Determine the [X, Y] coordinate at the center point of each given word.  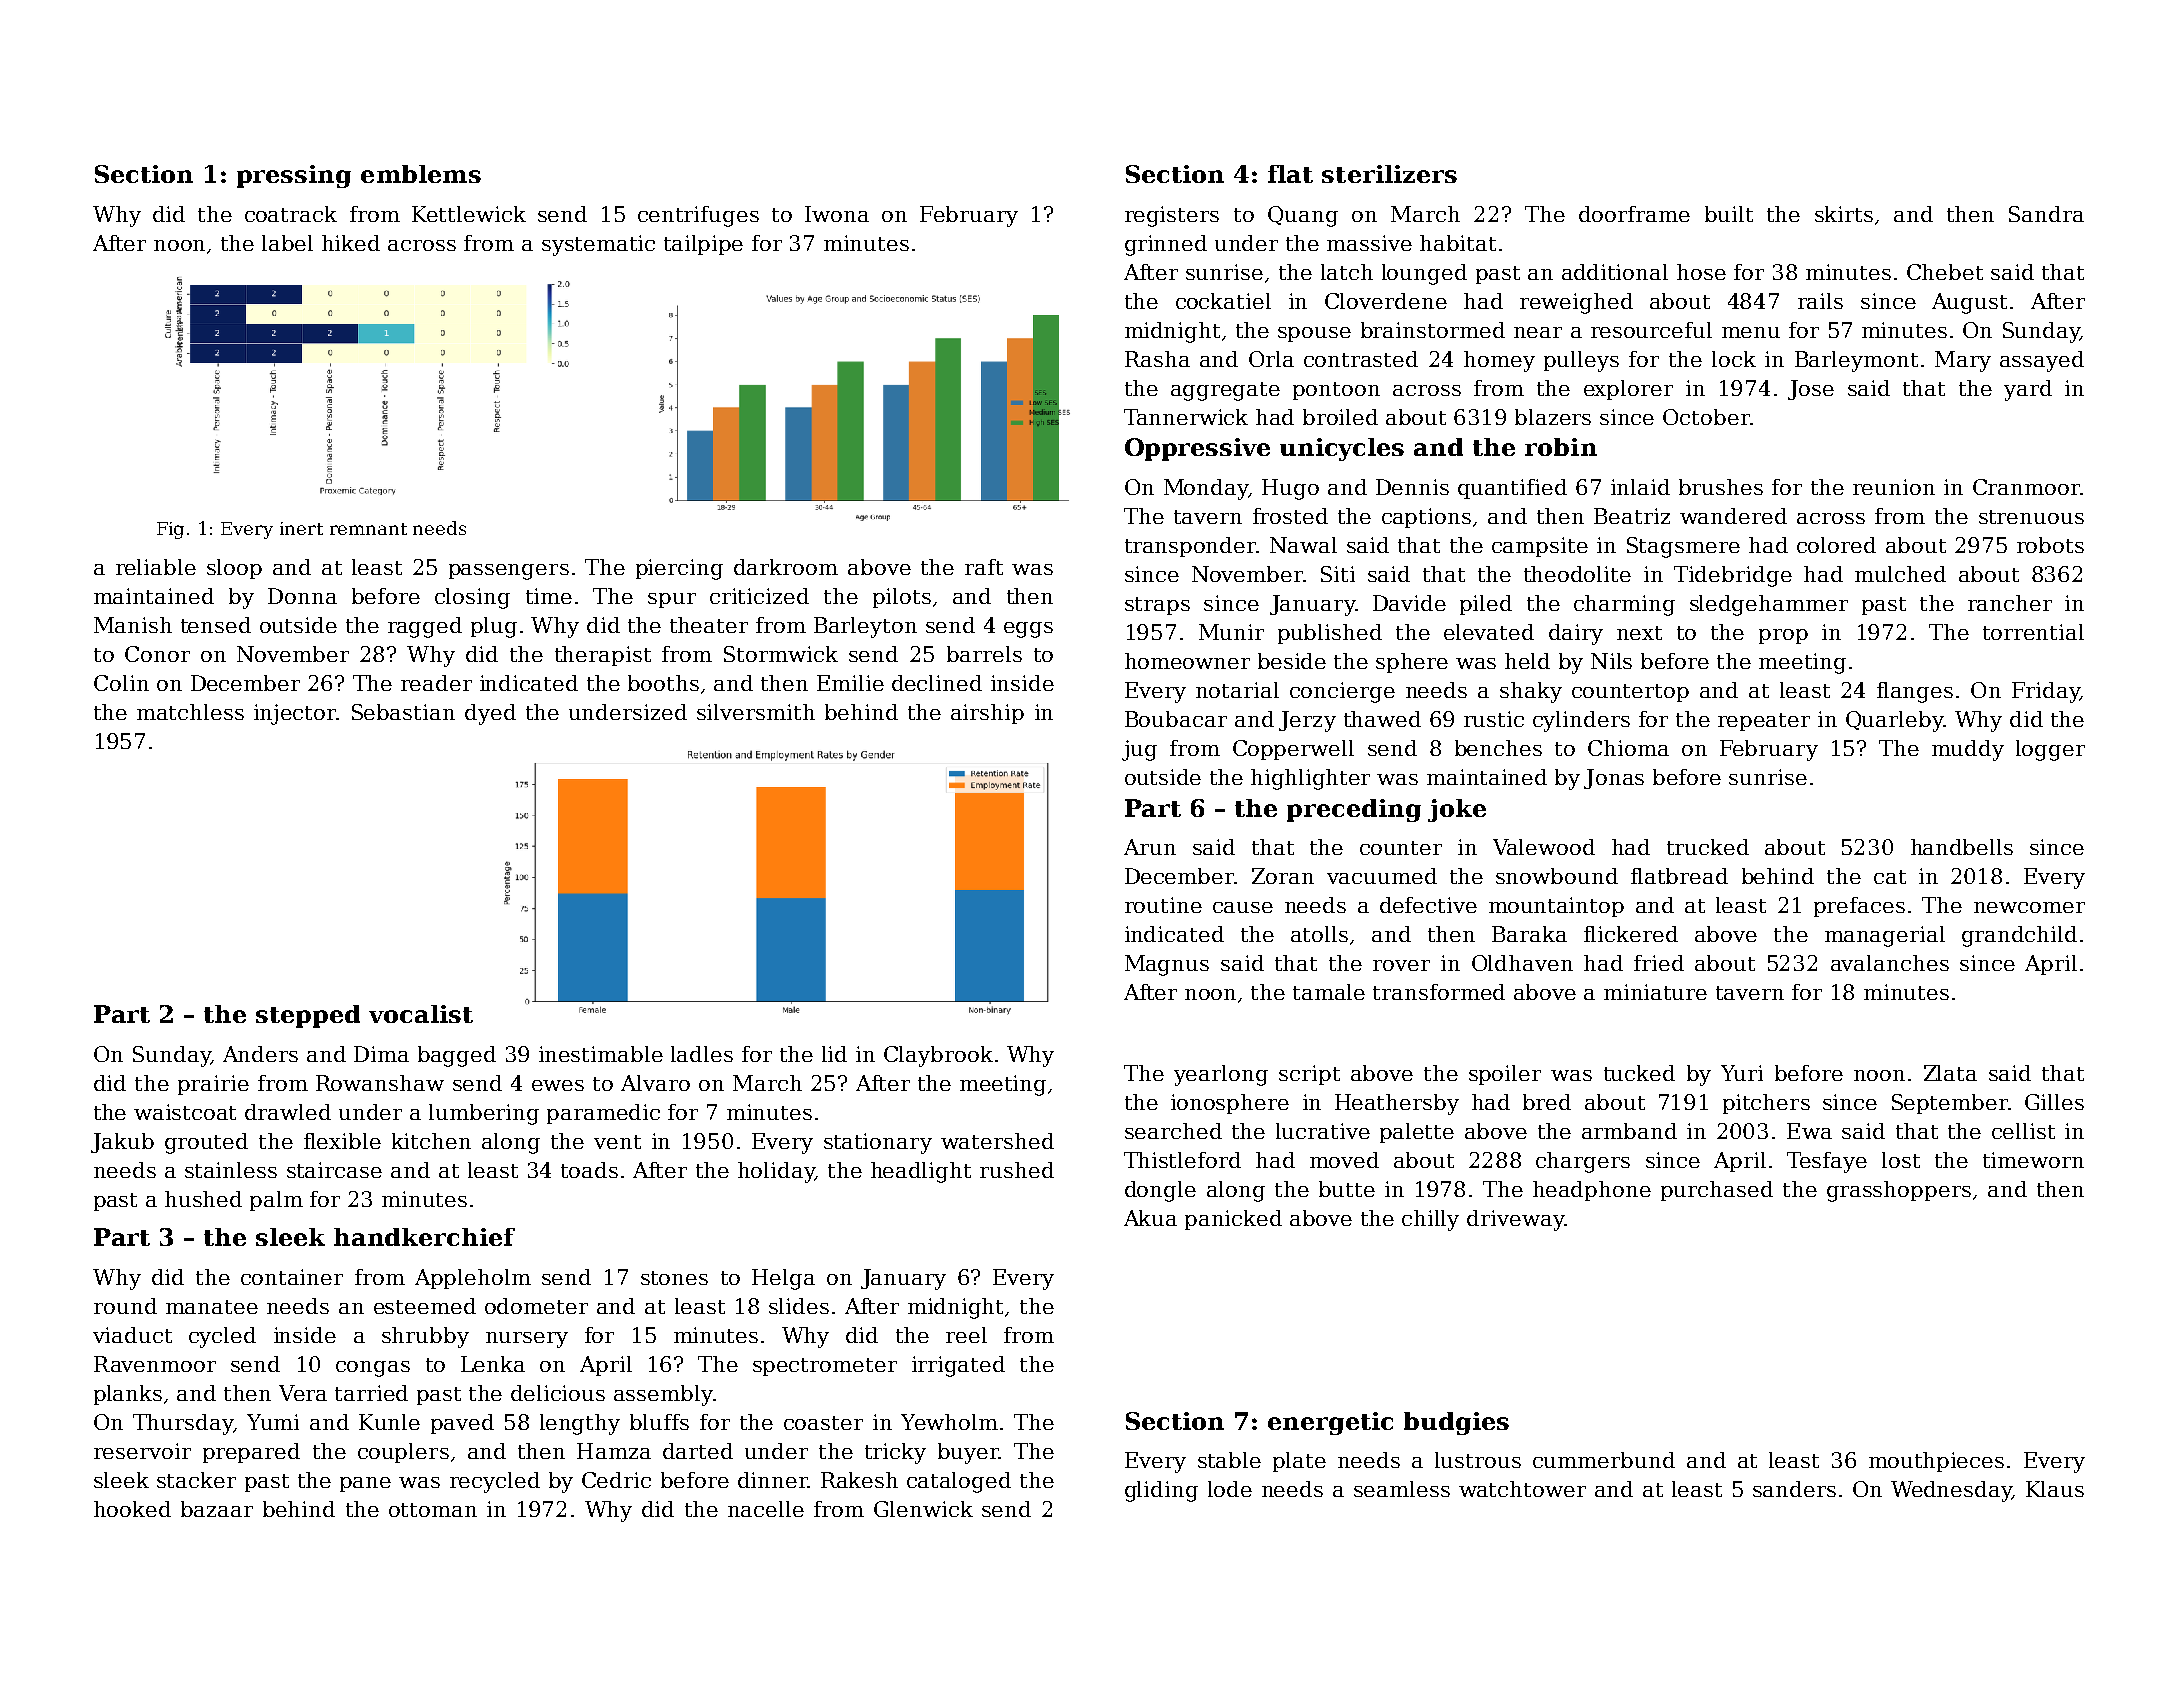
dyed [490, 714]
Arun [1150, 847]
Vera [303, 1393]
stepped [308, 1016]
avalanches [1890, 963]
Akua [1150, 1218]
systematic [598, 245]
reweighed [1576, 303]
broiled [1340, 417]
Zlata [1950, 1073]
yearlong [1221, 1075]
